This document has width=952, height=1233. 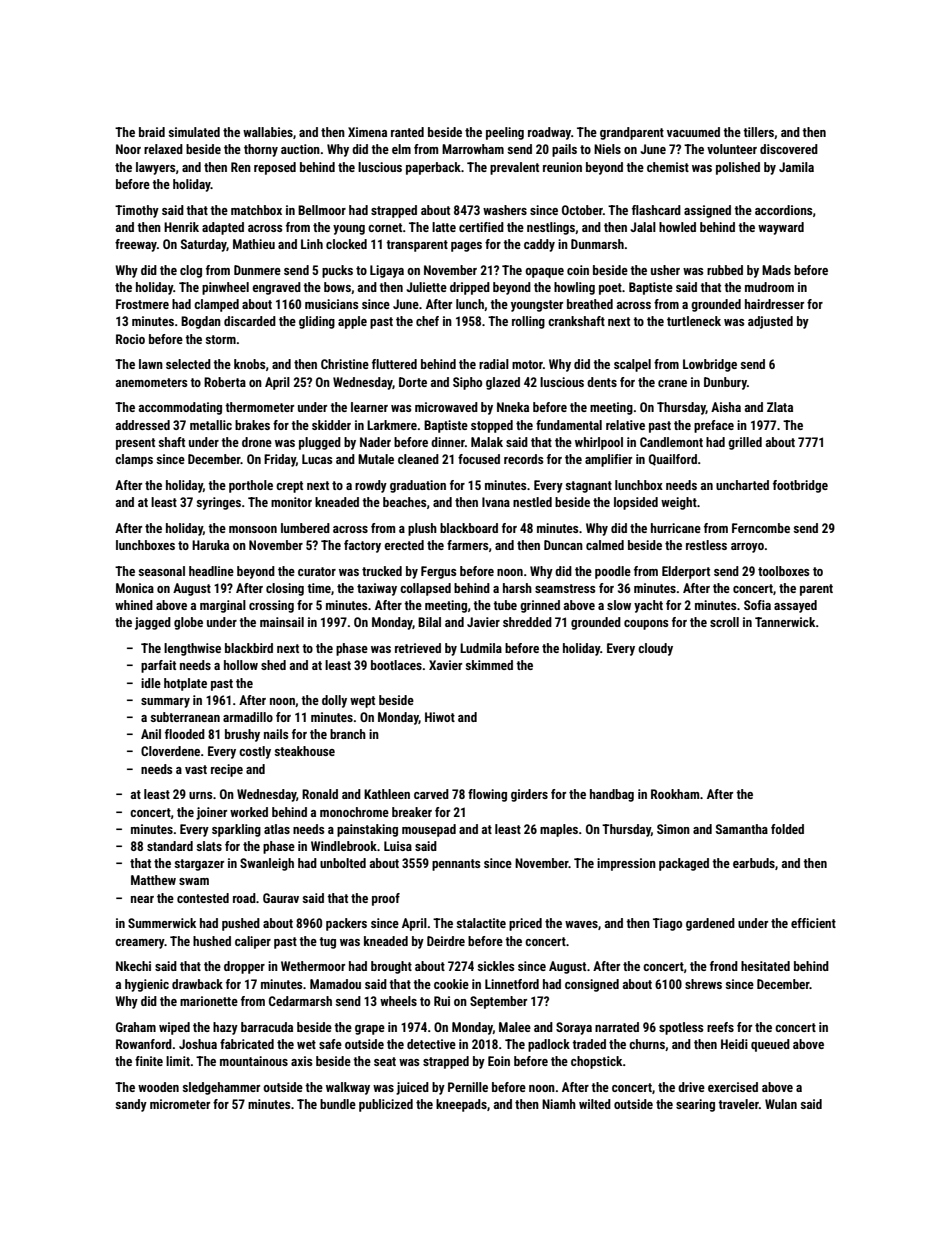 What do you see at coordinates (781, 1104) in the document?
I see `Wulan` at bounding box center [781, 1104].
